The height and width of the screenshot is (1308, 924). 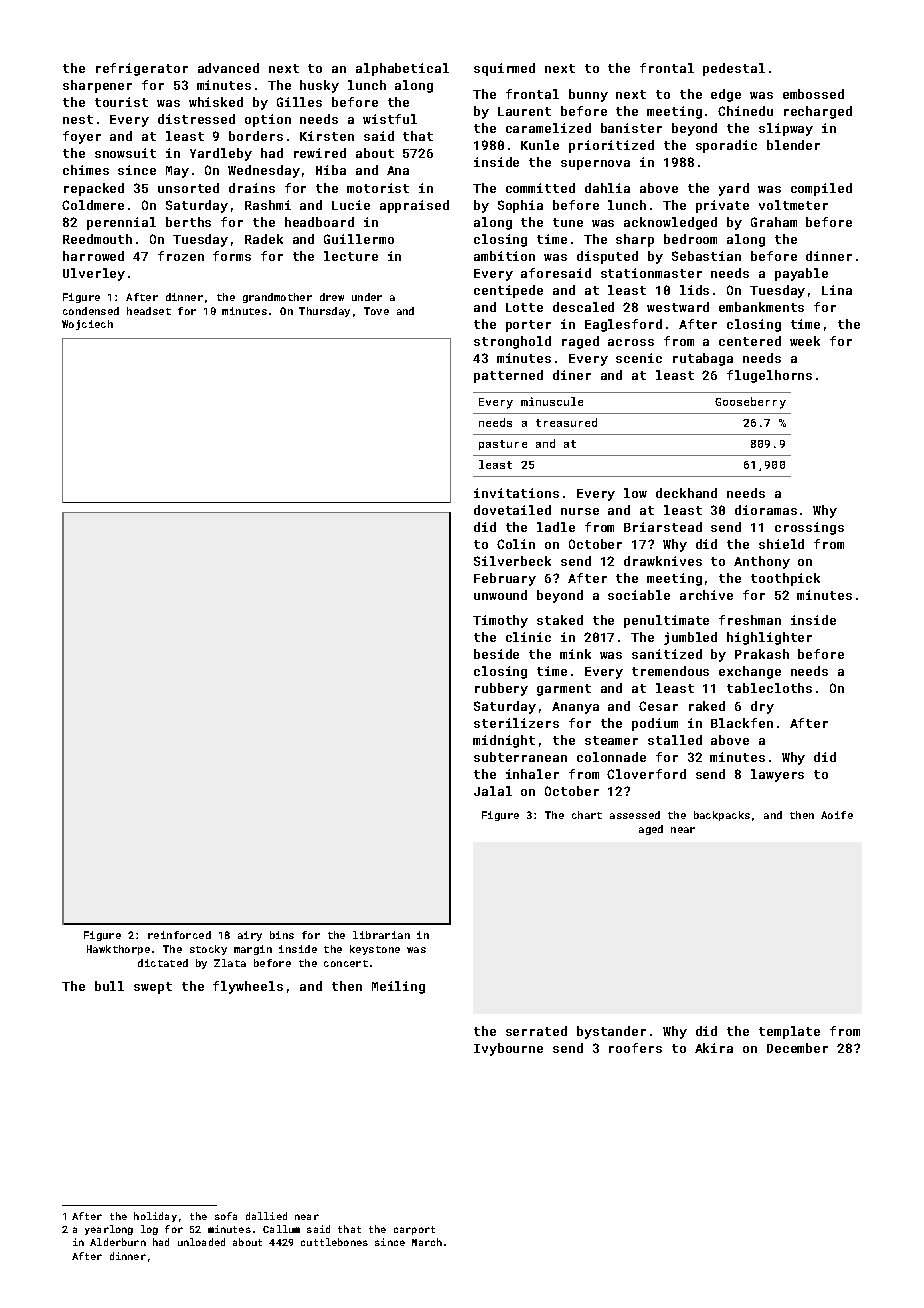 I want to click on dallied, so click(x=266, y=1216).
